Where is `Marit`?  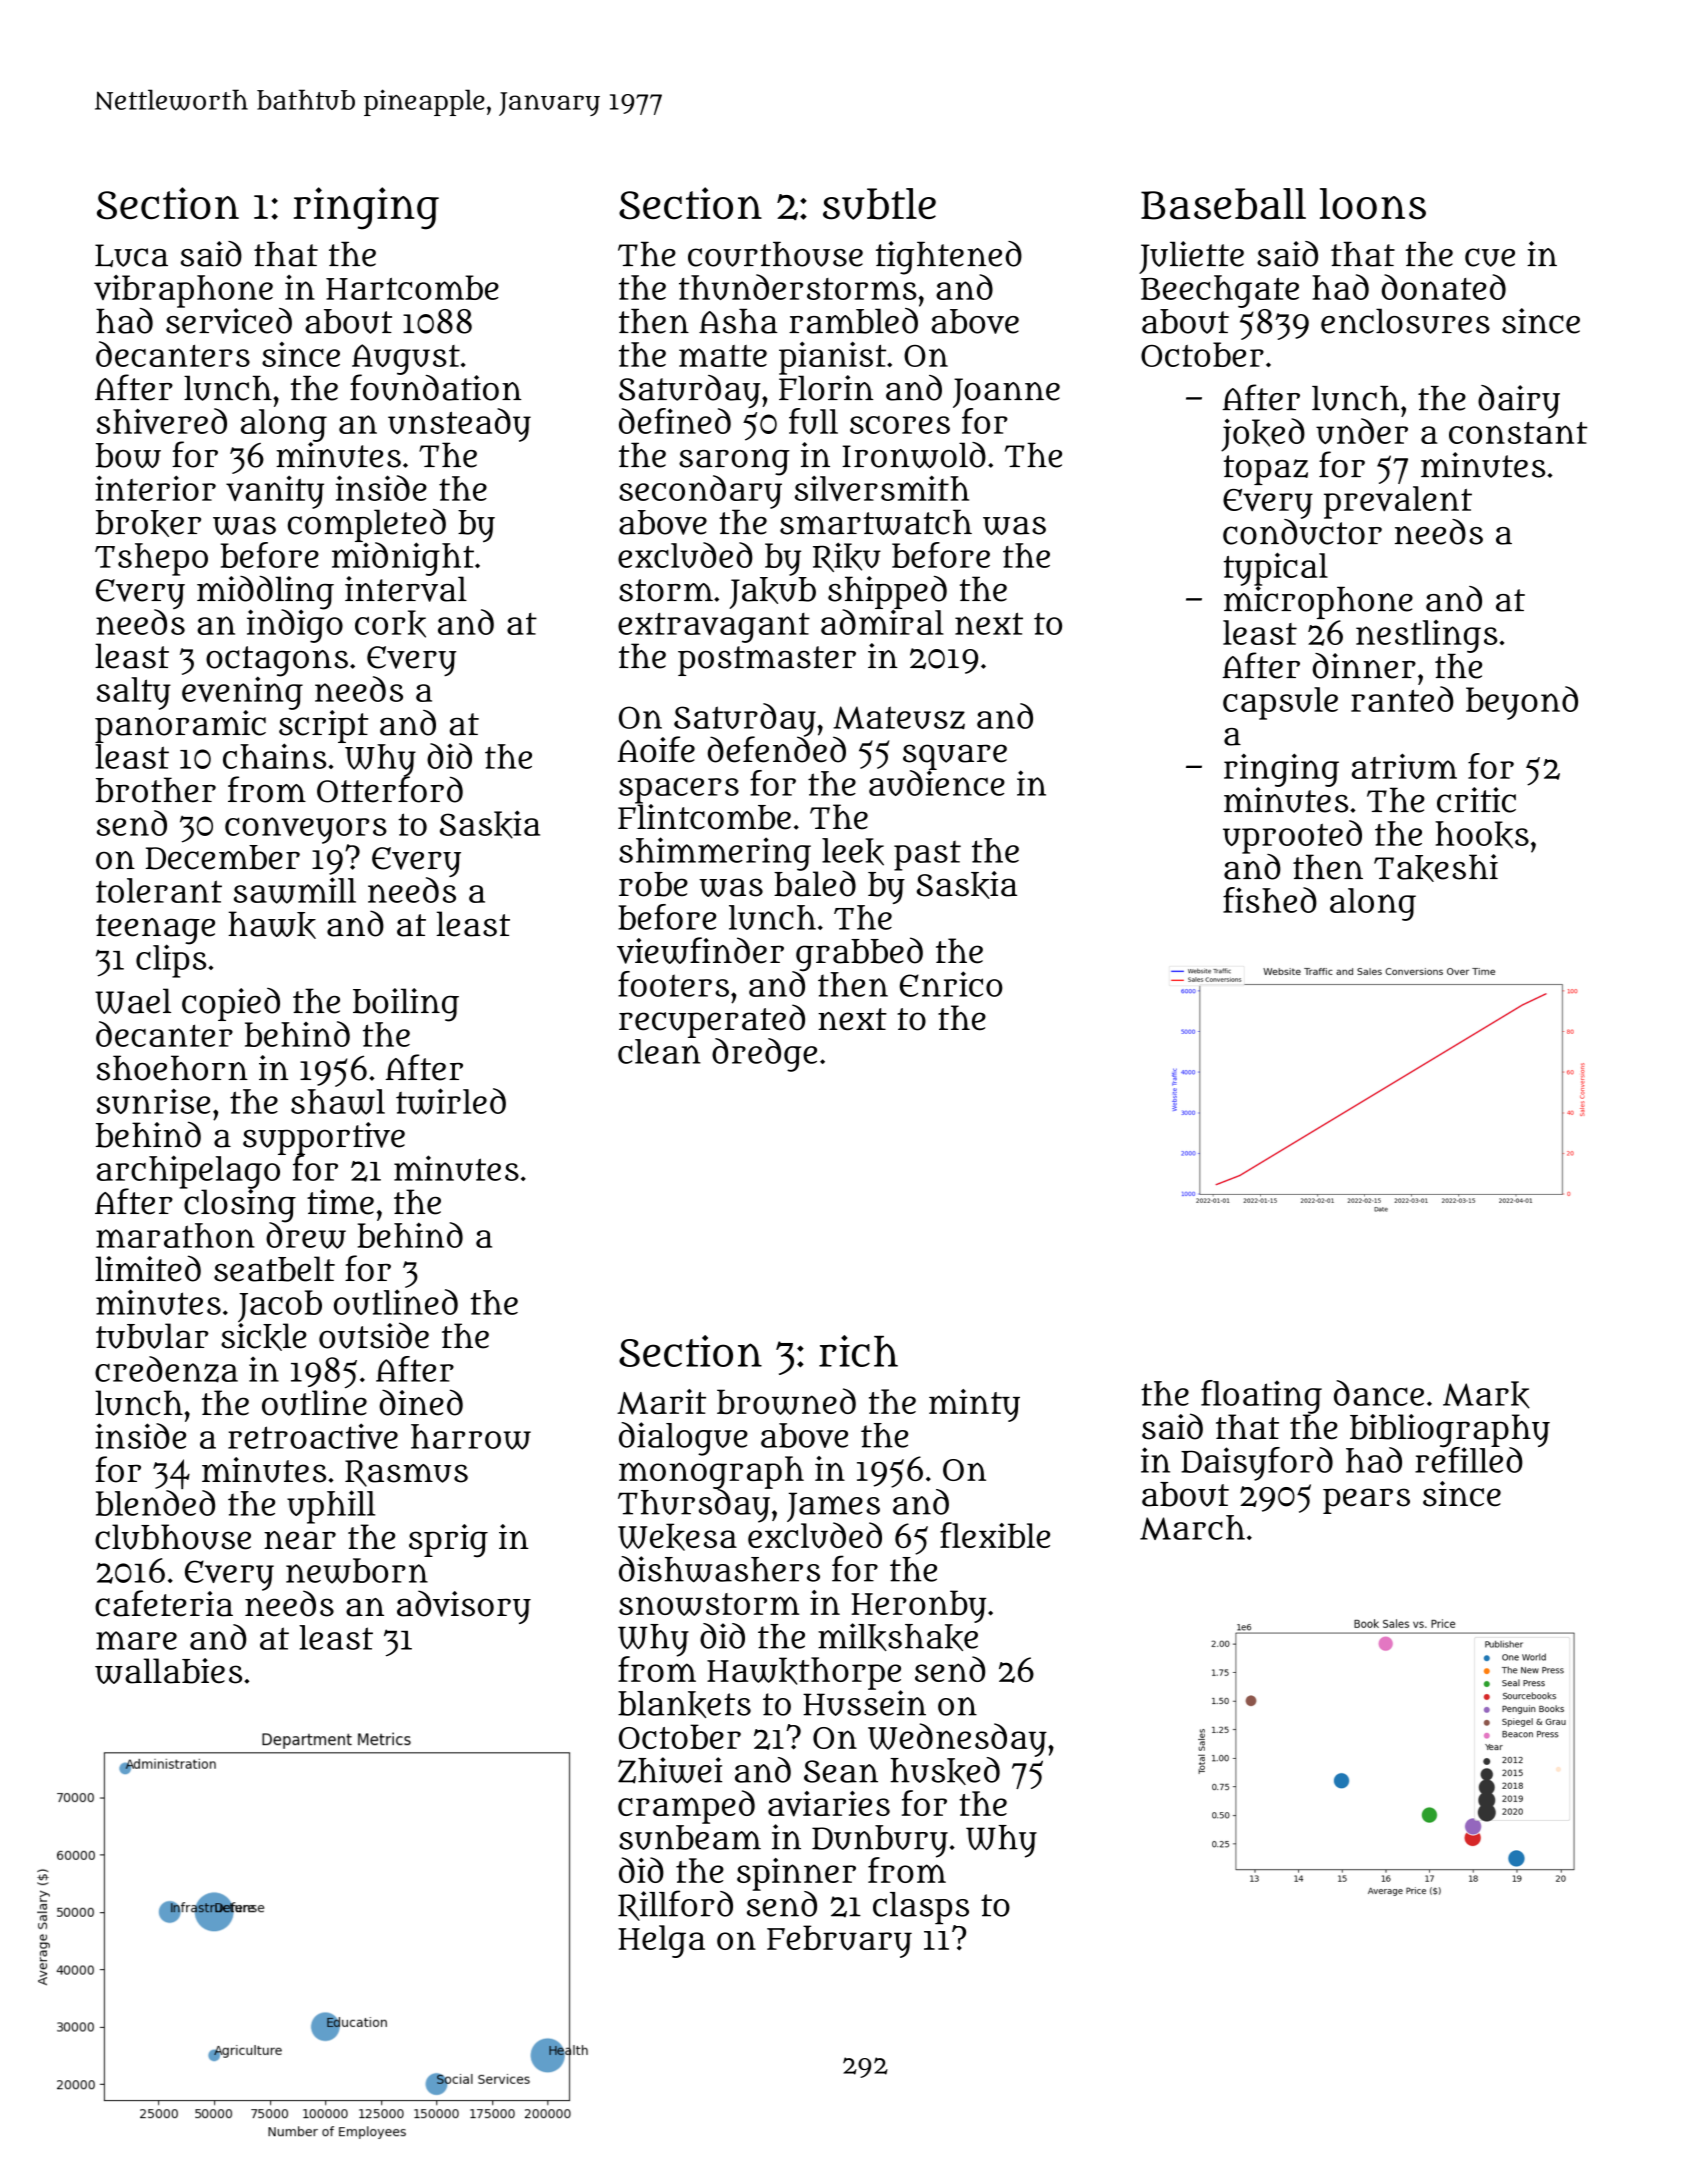 Marit is located at coordinates (661, 1402).
